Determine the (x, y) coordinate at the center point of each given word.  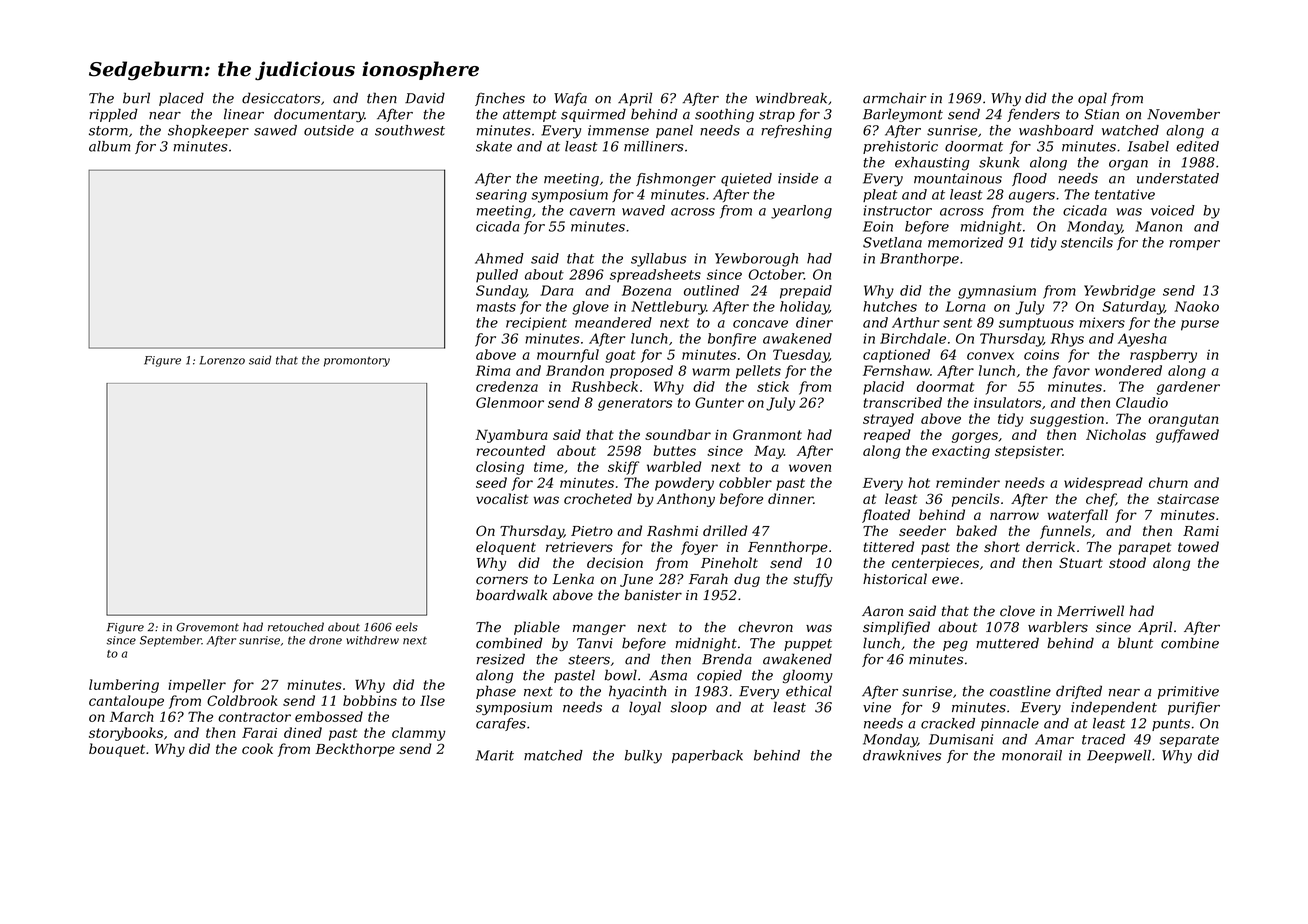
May (769, 452)
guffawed (1187, 436)
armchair (894, 98)
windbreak (791, 98)
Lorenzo (222, 360)
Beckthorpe (355, 750)
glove (590, 308)
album (109, 146)
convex (990, 356)
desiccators (281, 98)
